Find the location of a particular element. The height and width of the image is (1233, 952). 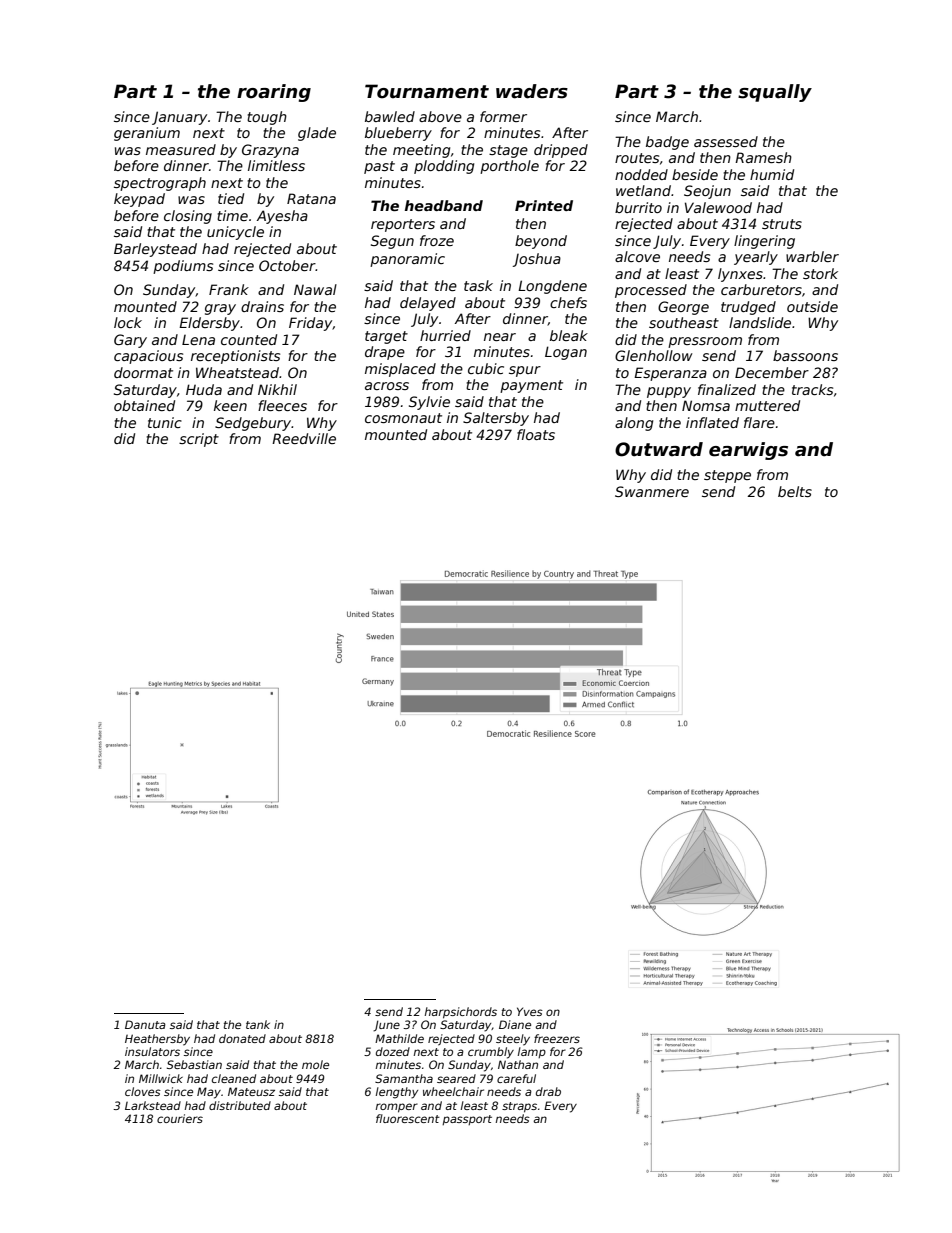

Diane is located at coordinates (515, 1024).
